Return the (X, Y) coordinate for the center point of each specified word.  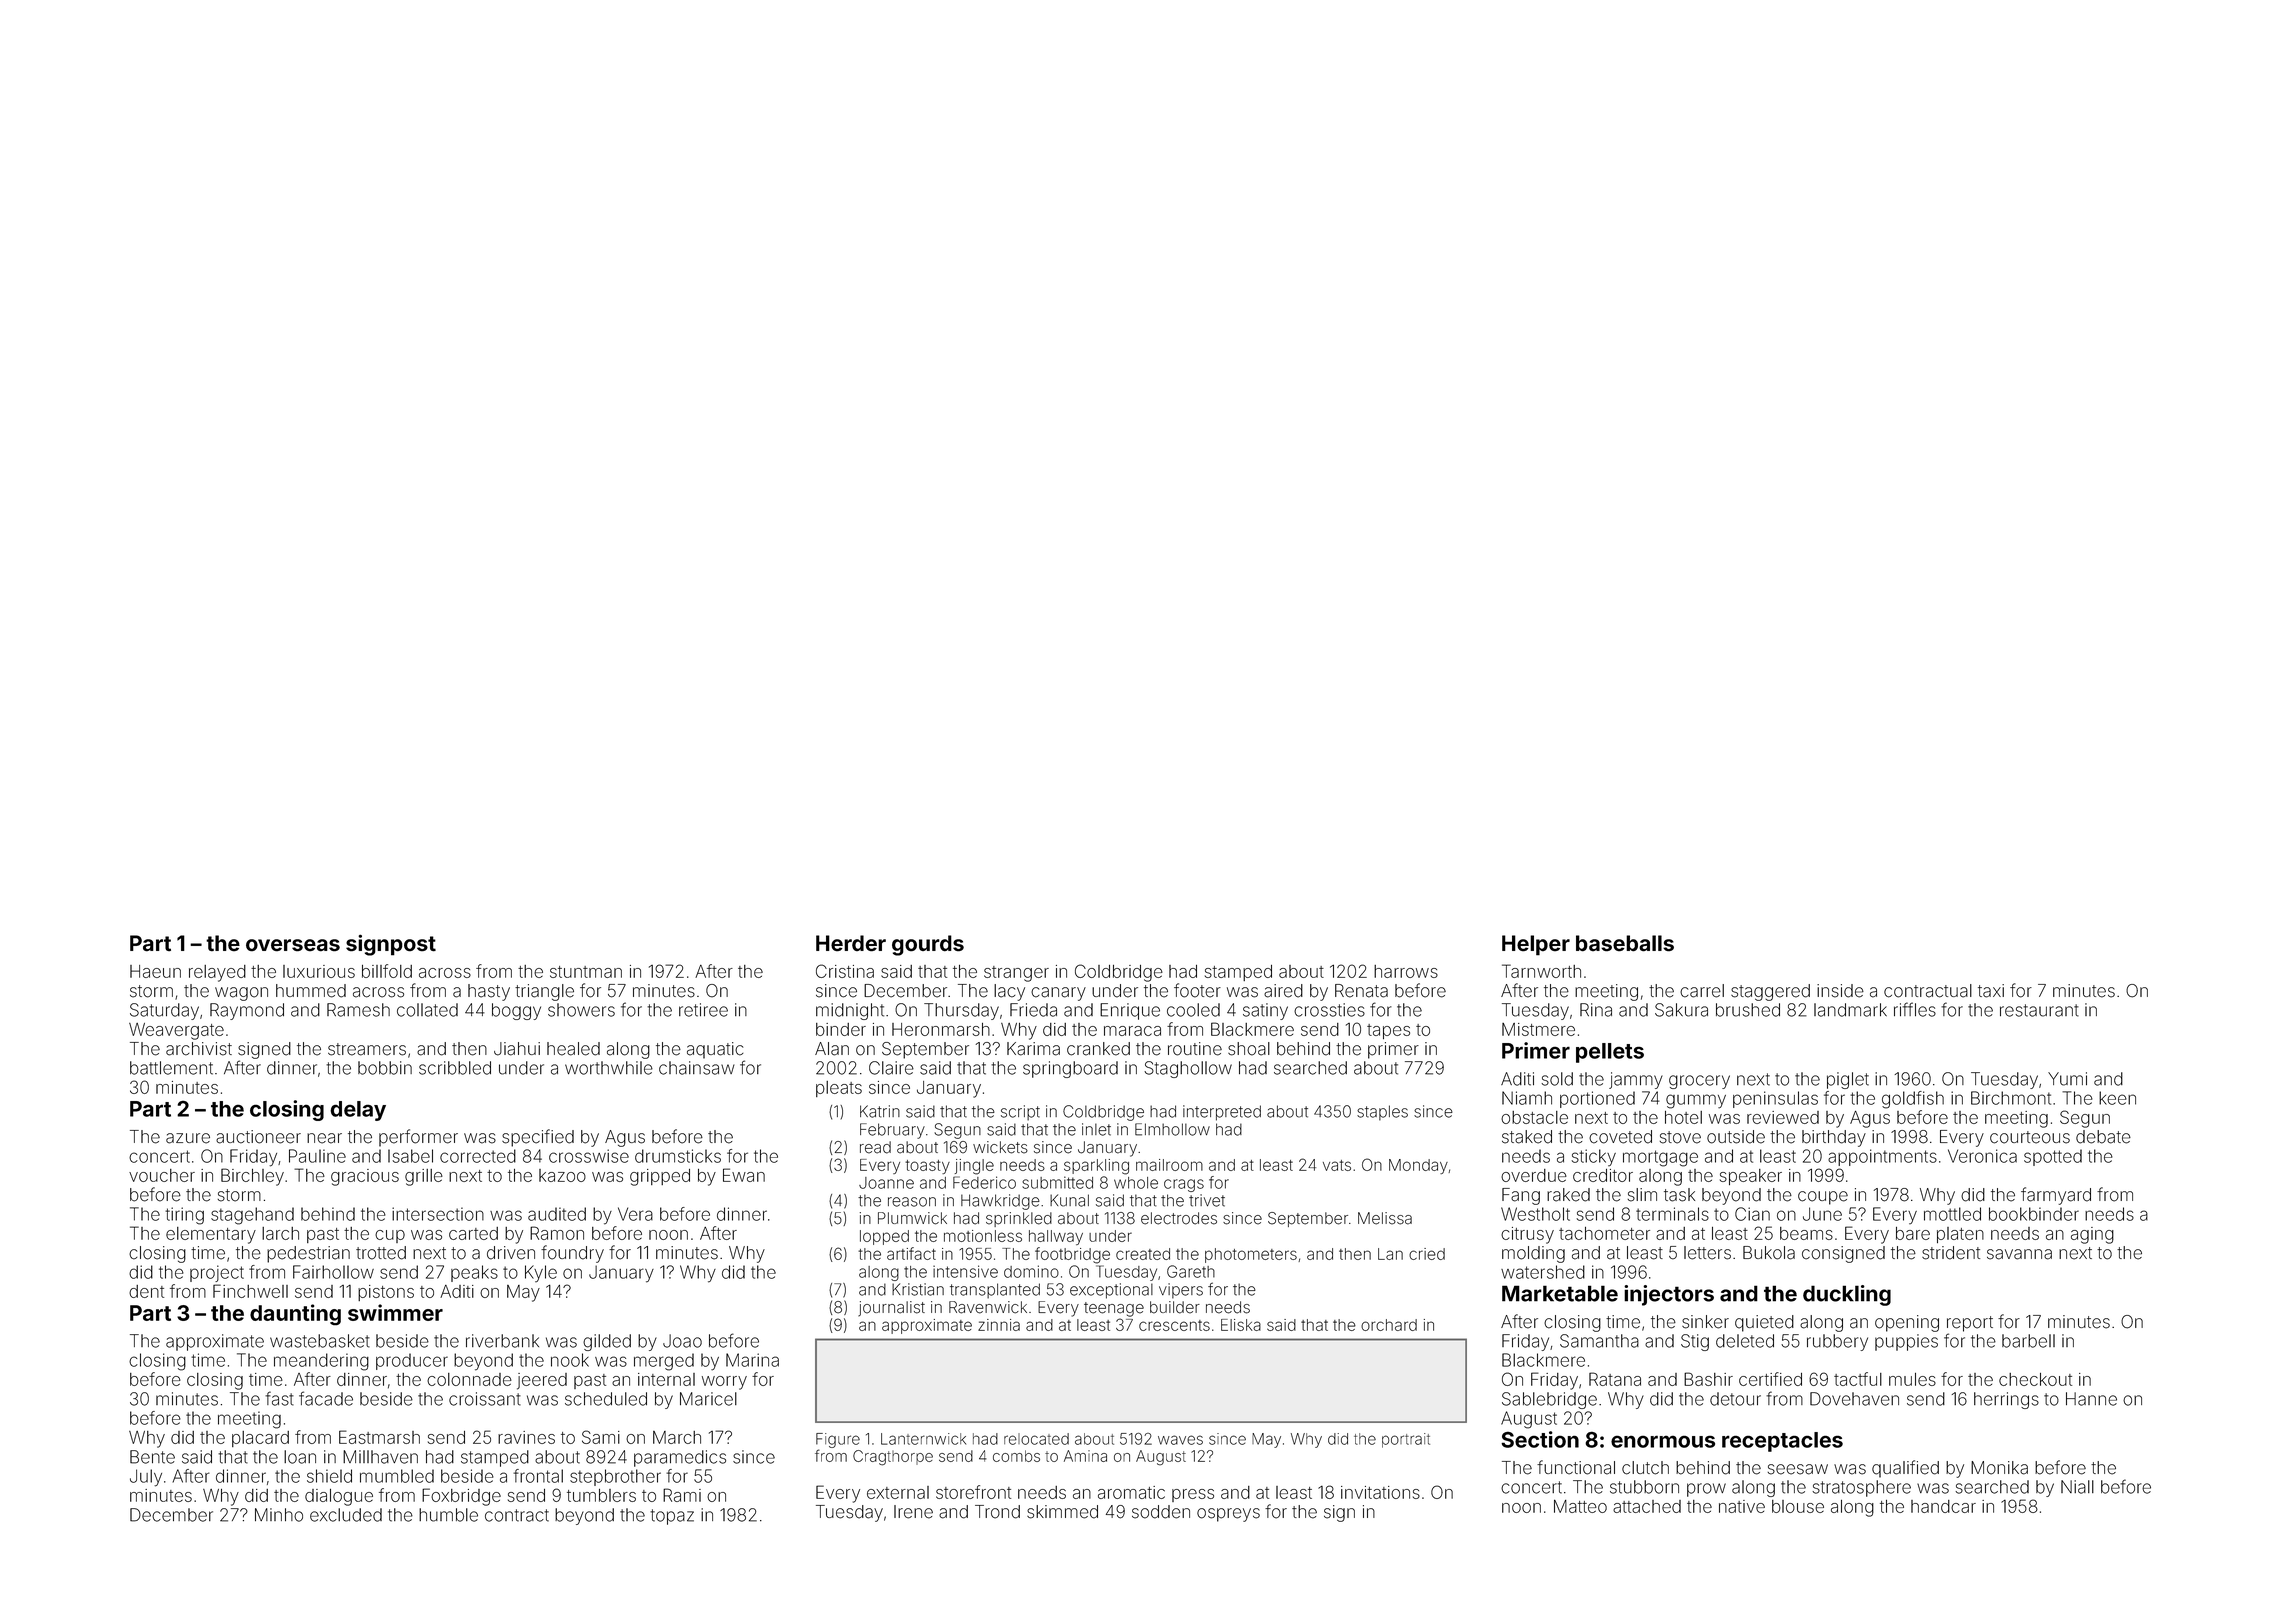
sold (1557, 1079)
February (892, 1131)
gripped (660, 1177)
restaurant (2039, 1010)
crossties (1329, 1010)
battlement (171, 1068)
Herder (851, 943)
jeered (542, 1381)
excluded (346, 1515)
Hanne (2091, 1399)
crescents (1174, 1325)
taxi (1991, 991)
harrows (1406, 971)
